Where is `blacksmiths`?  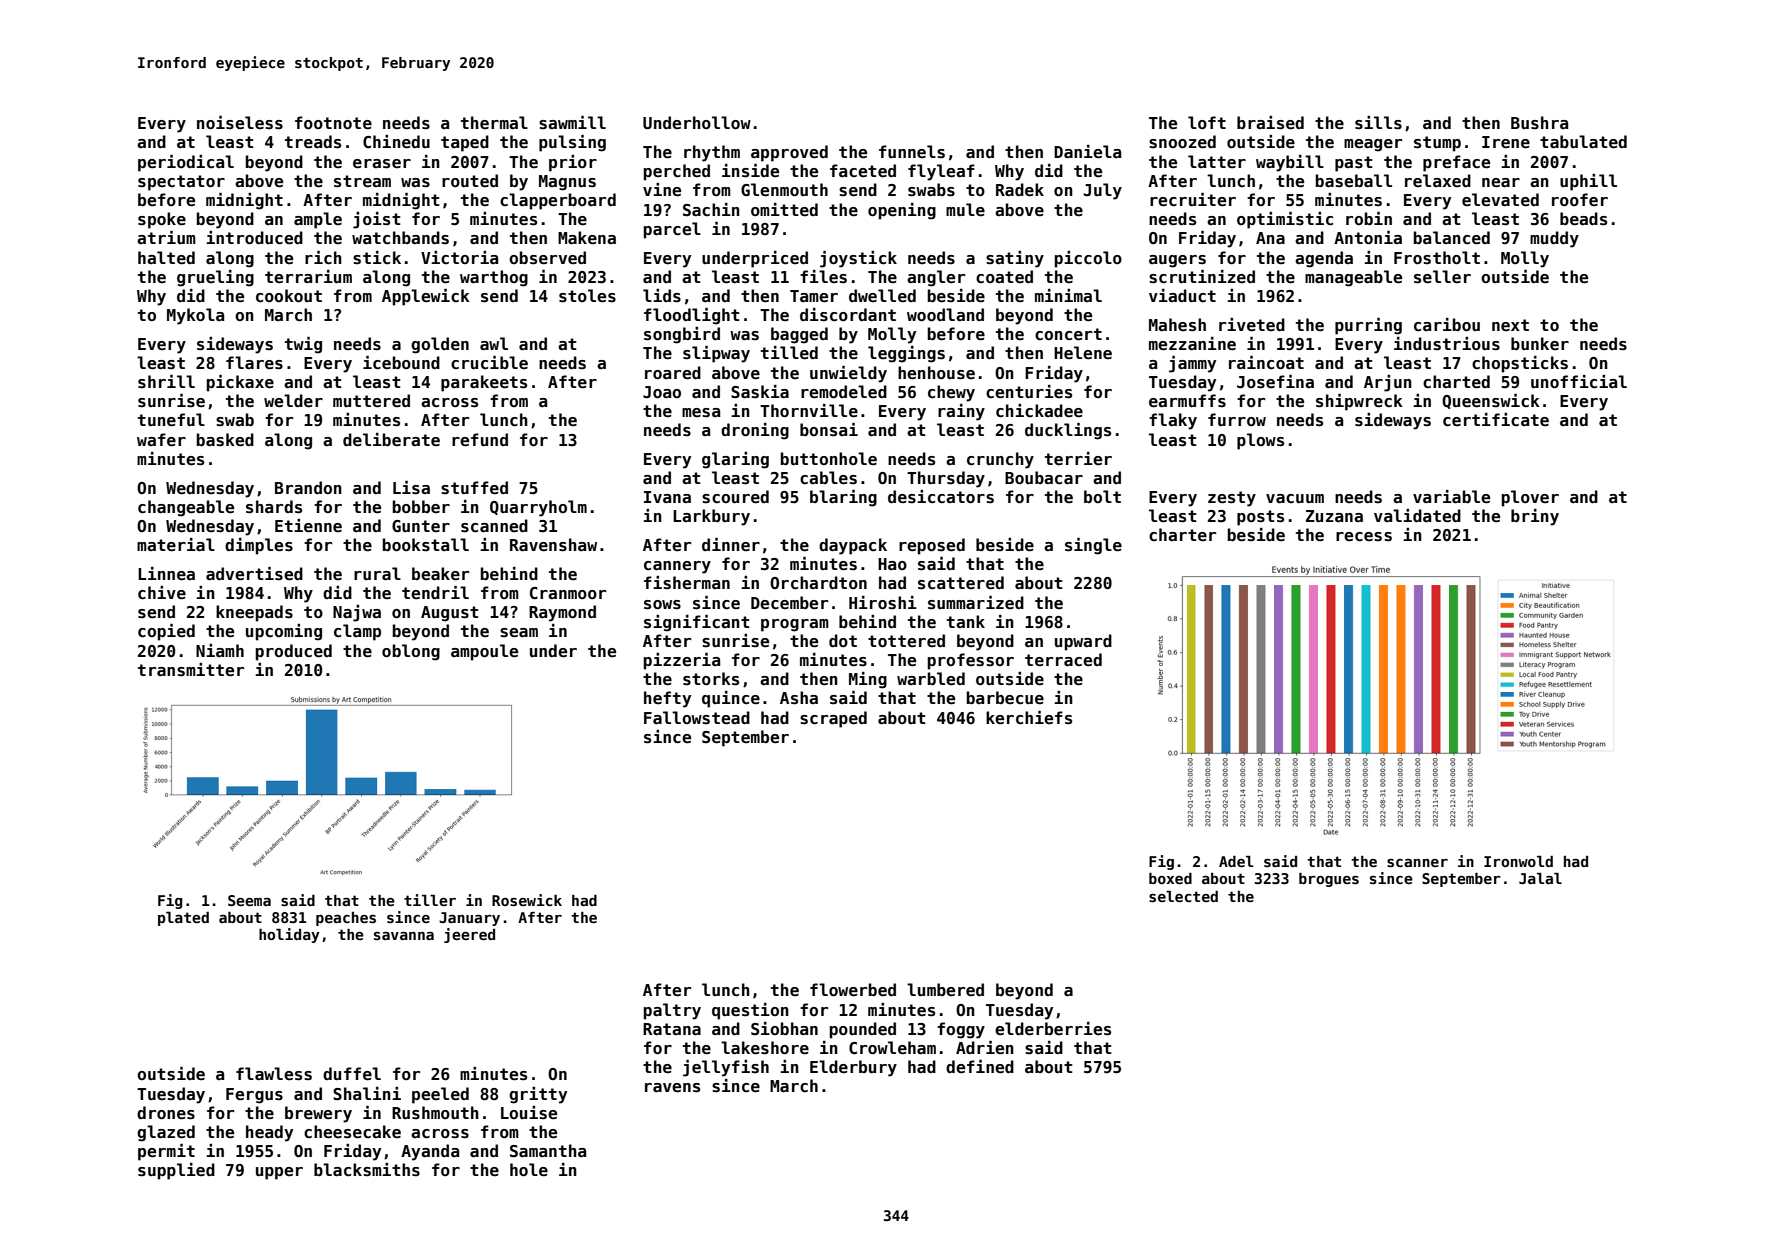
blacksmiths is located at coordinates (367, 1170).
